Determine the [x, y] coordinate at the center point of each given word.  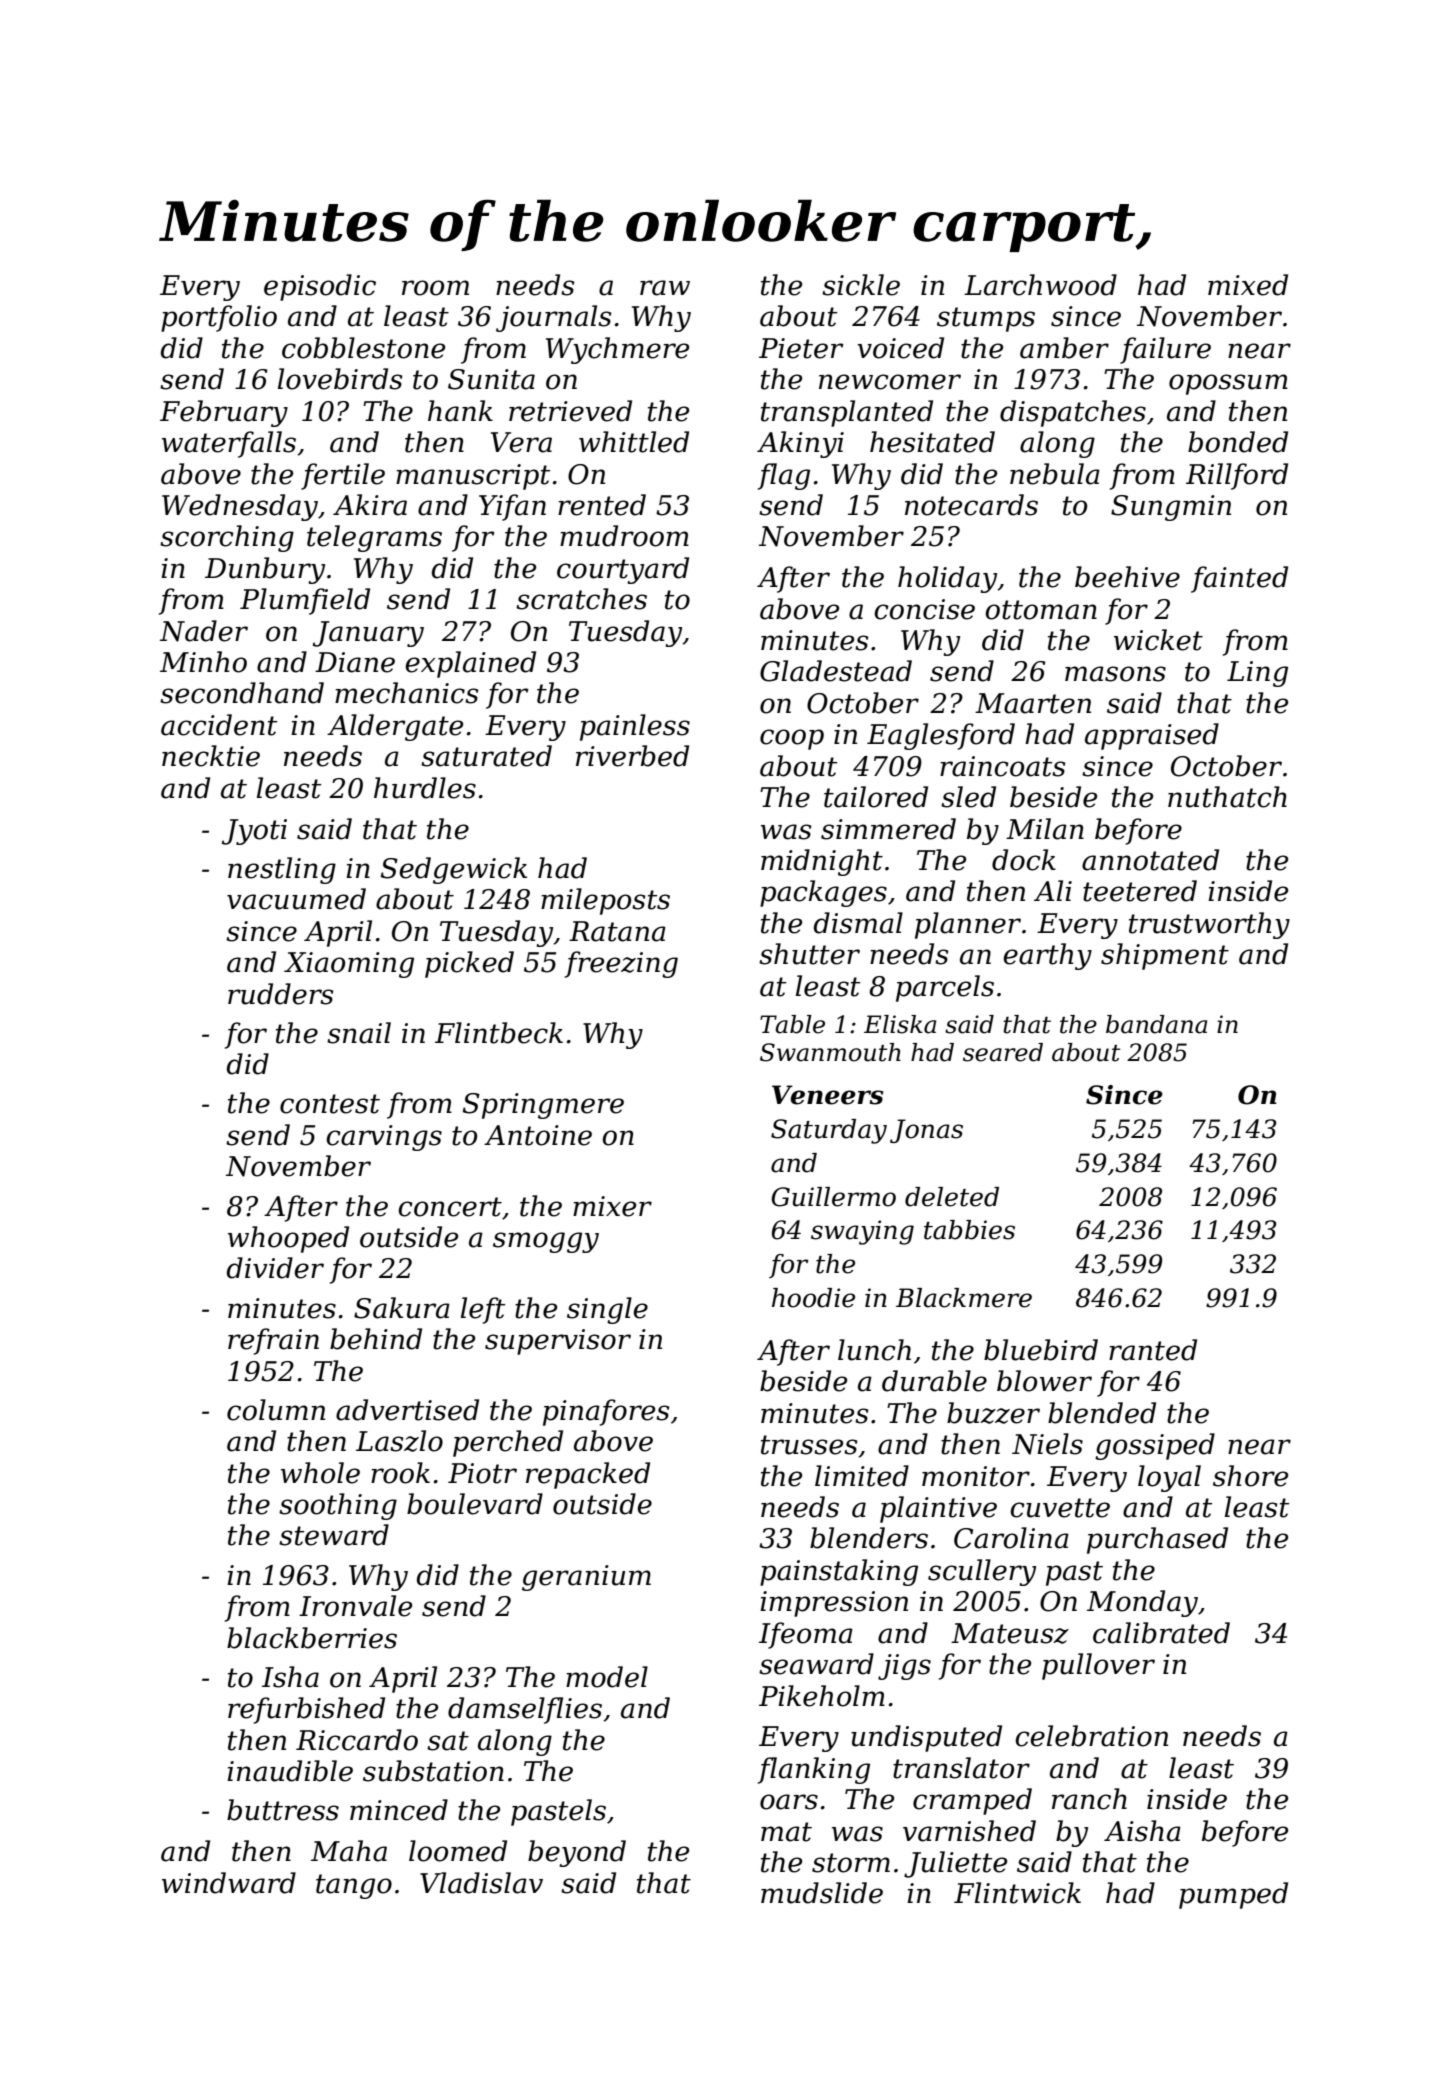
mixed [1248, 285]
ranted [1153, 1350]
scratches [581, 599]
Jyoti [254, 832]
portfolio [219, 318]
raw [665, 288]
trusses [809, 1445]
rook [400, 1473]
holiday [947, 579]
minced [399, 1810]
